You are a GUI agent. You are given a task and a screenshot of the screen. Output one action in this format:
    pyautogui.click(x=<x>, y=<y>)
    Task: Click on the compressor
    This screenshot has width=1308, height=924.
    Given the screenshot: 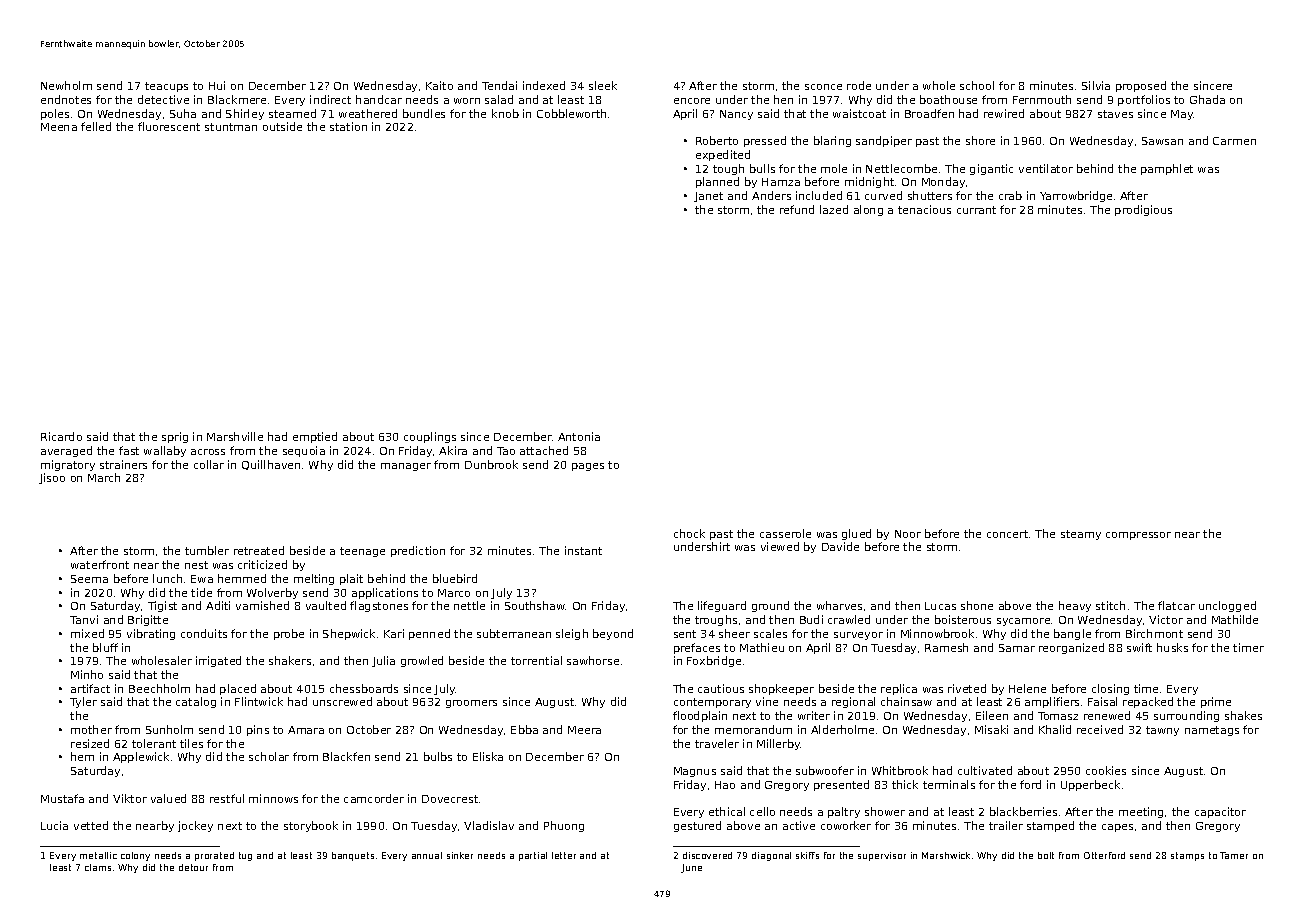 What is the action you would take?
    pyautogui.click(x=1138, y=536)
